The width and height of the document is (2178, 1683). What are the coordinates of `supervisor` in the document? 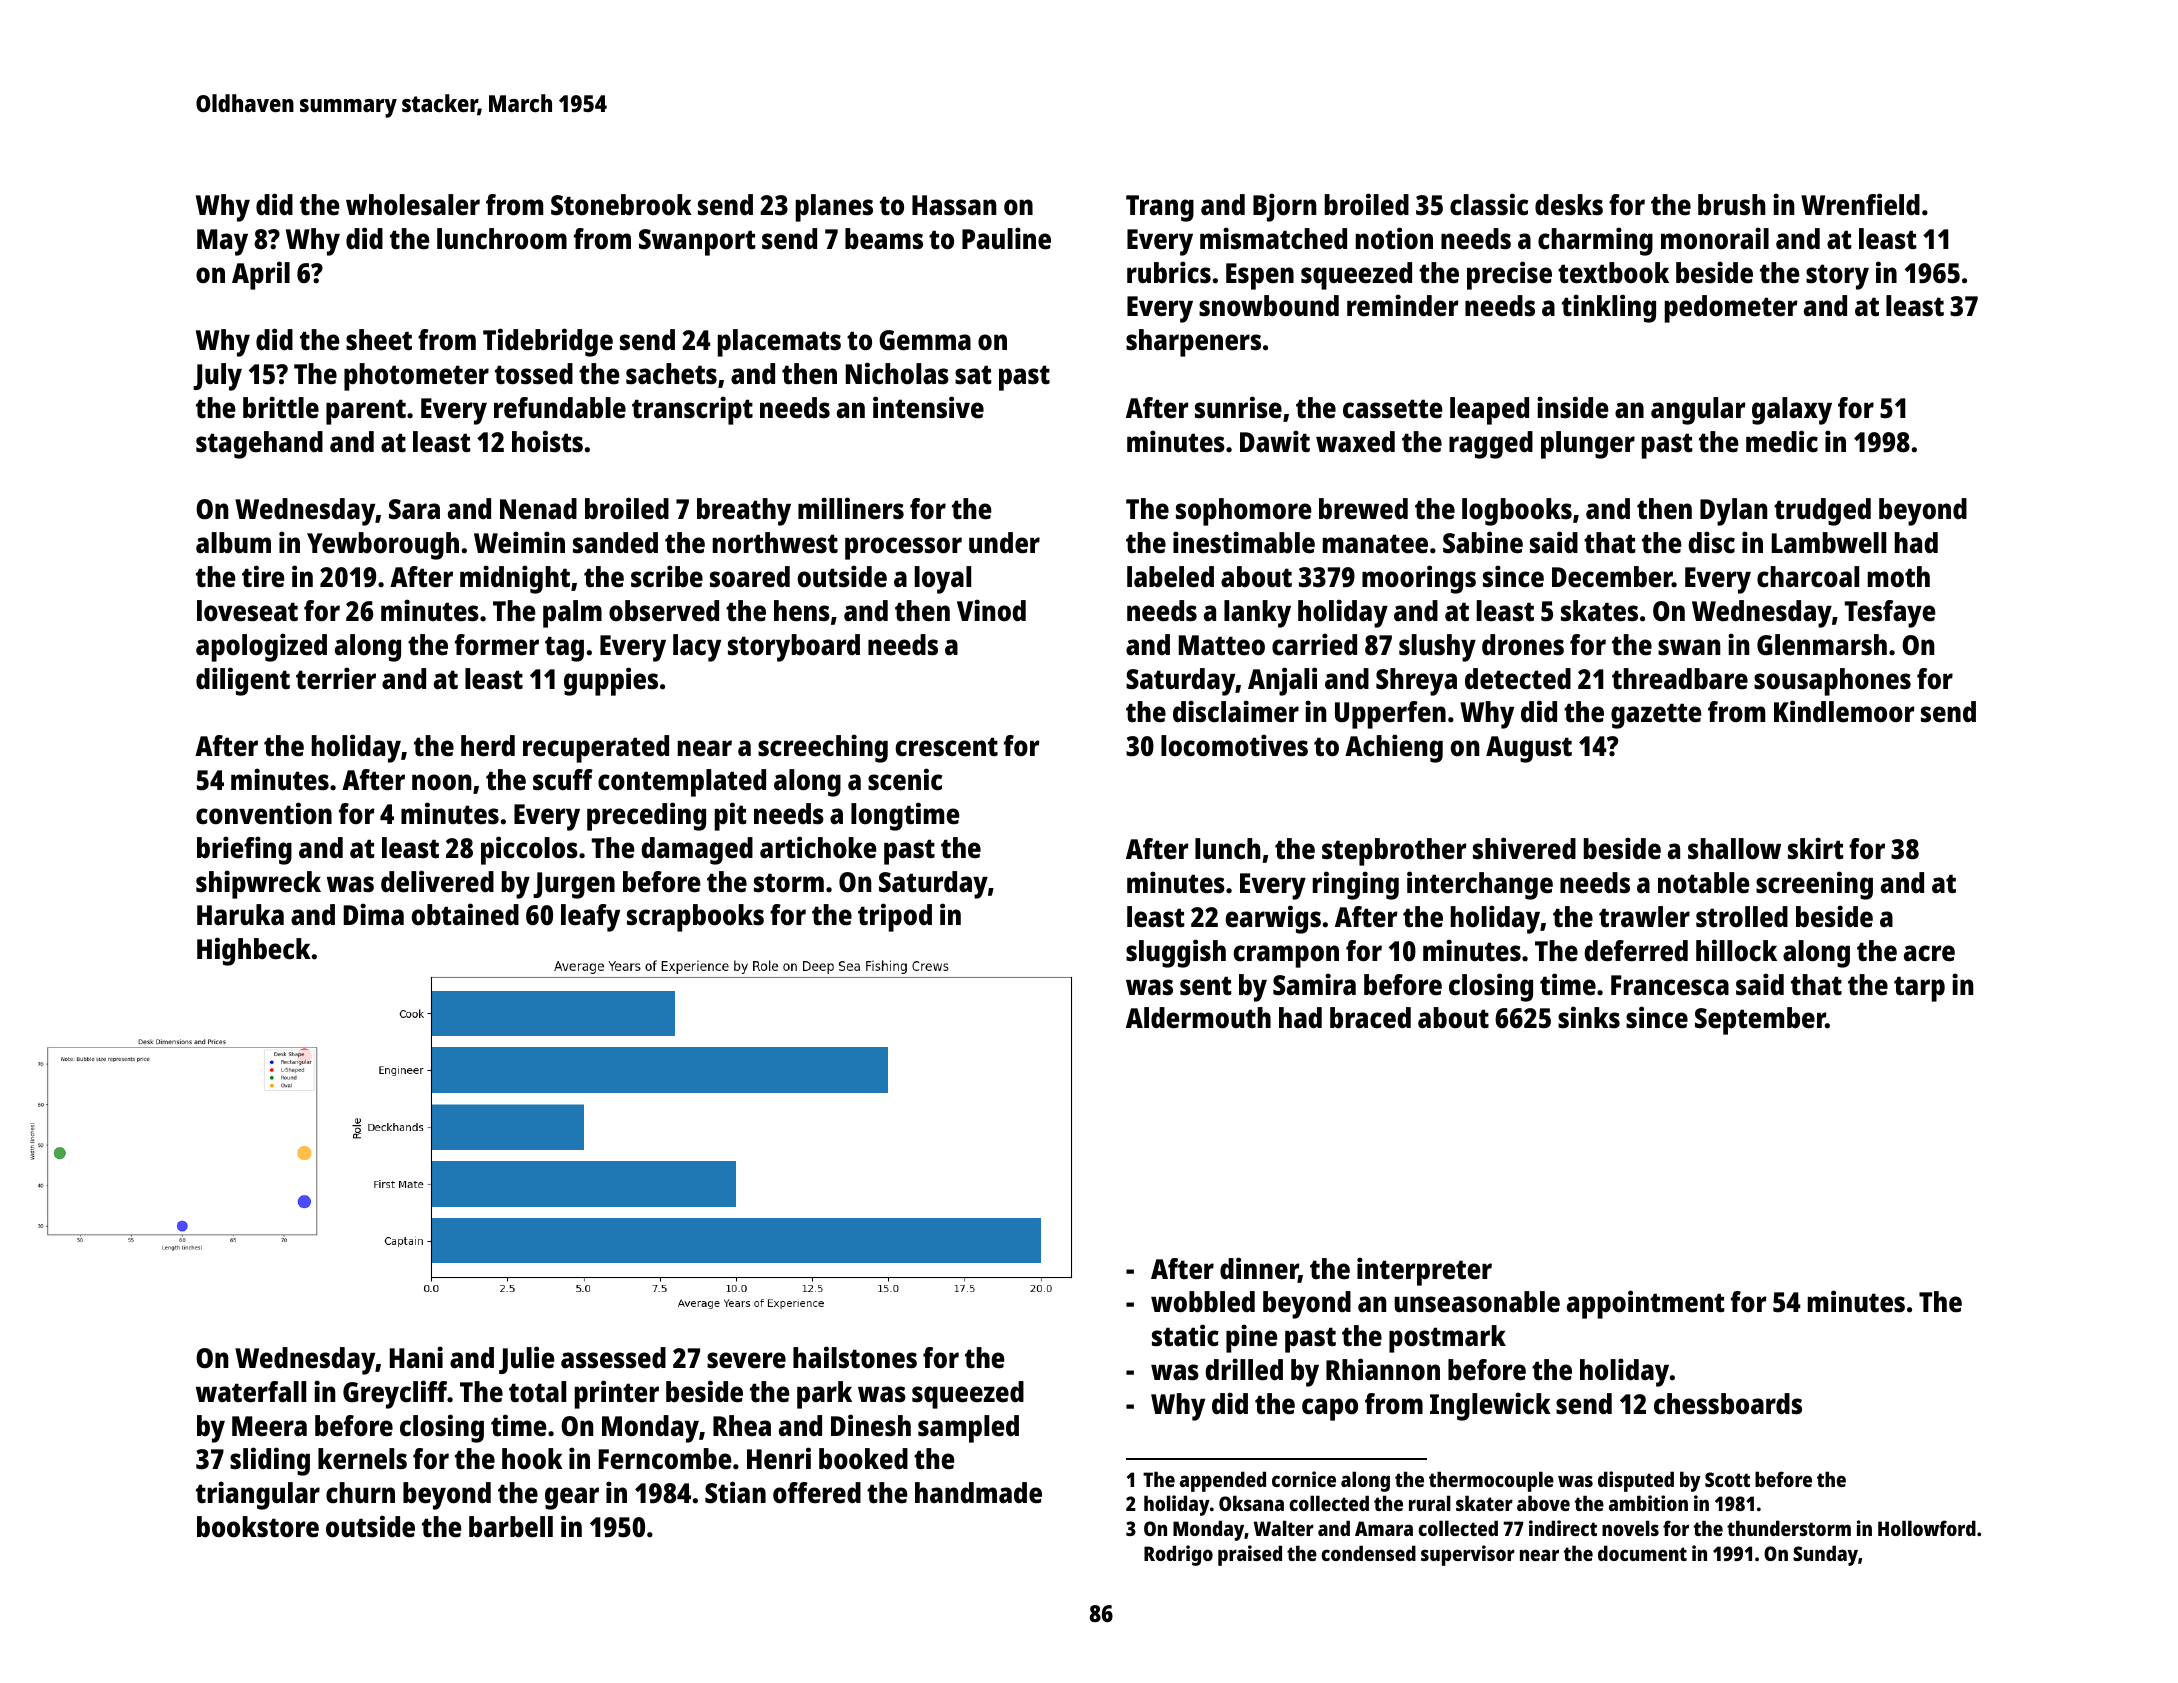 It's located at (1468, 1555).
